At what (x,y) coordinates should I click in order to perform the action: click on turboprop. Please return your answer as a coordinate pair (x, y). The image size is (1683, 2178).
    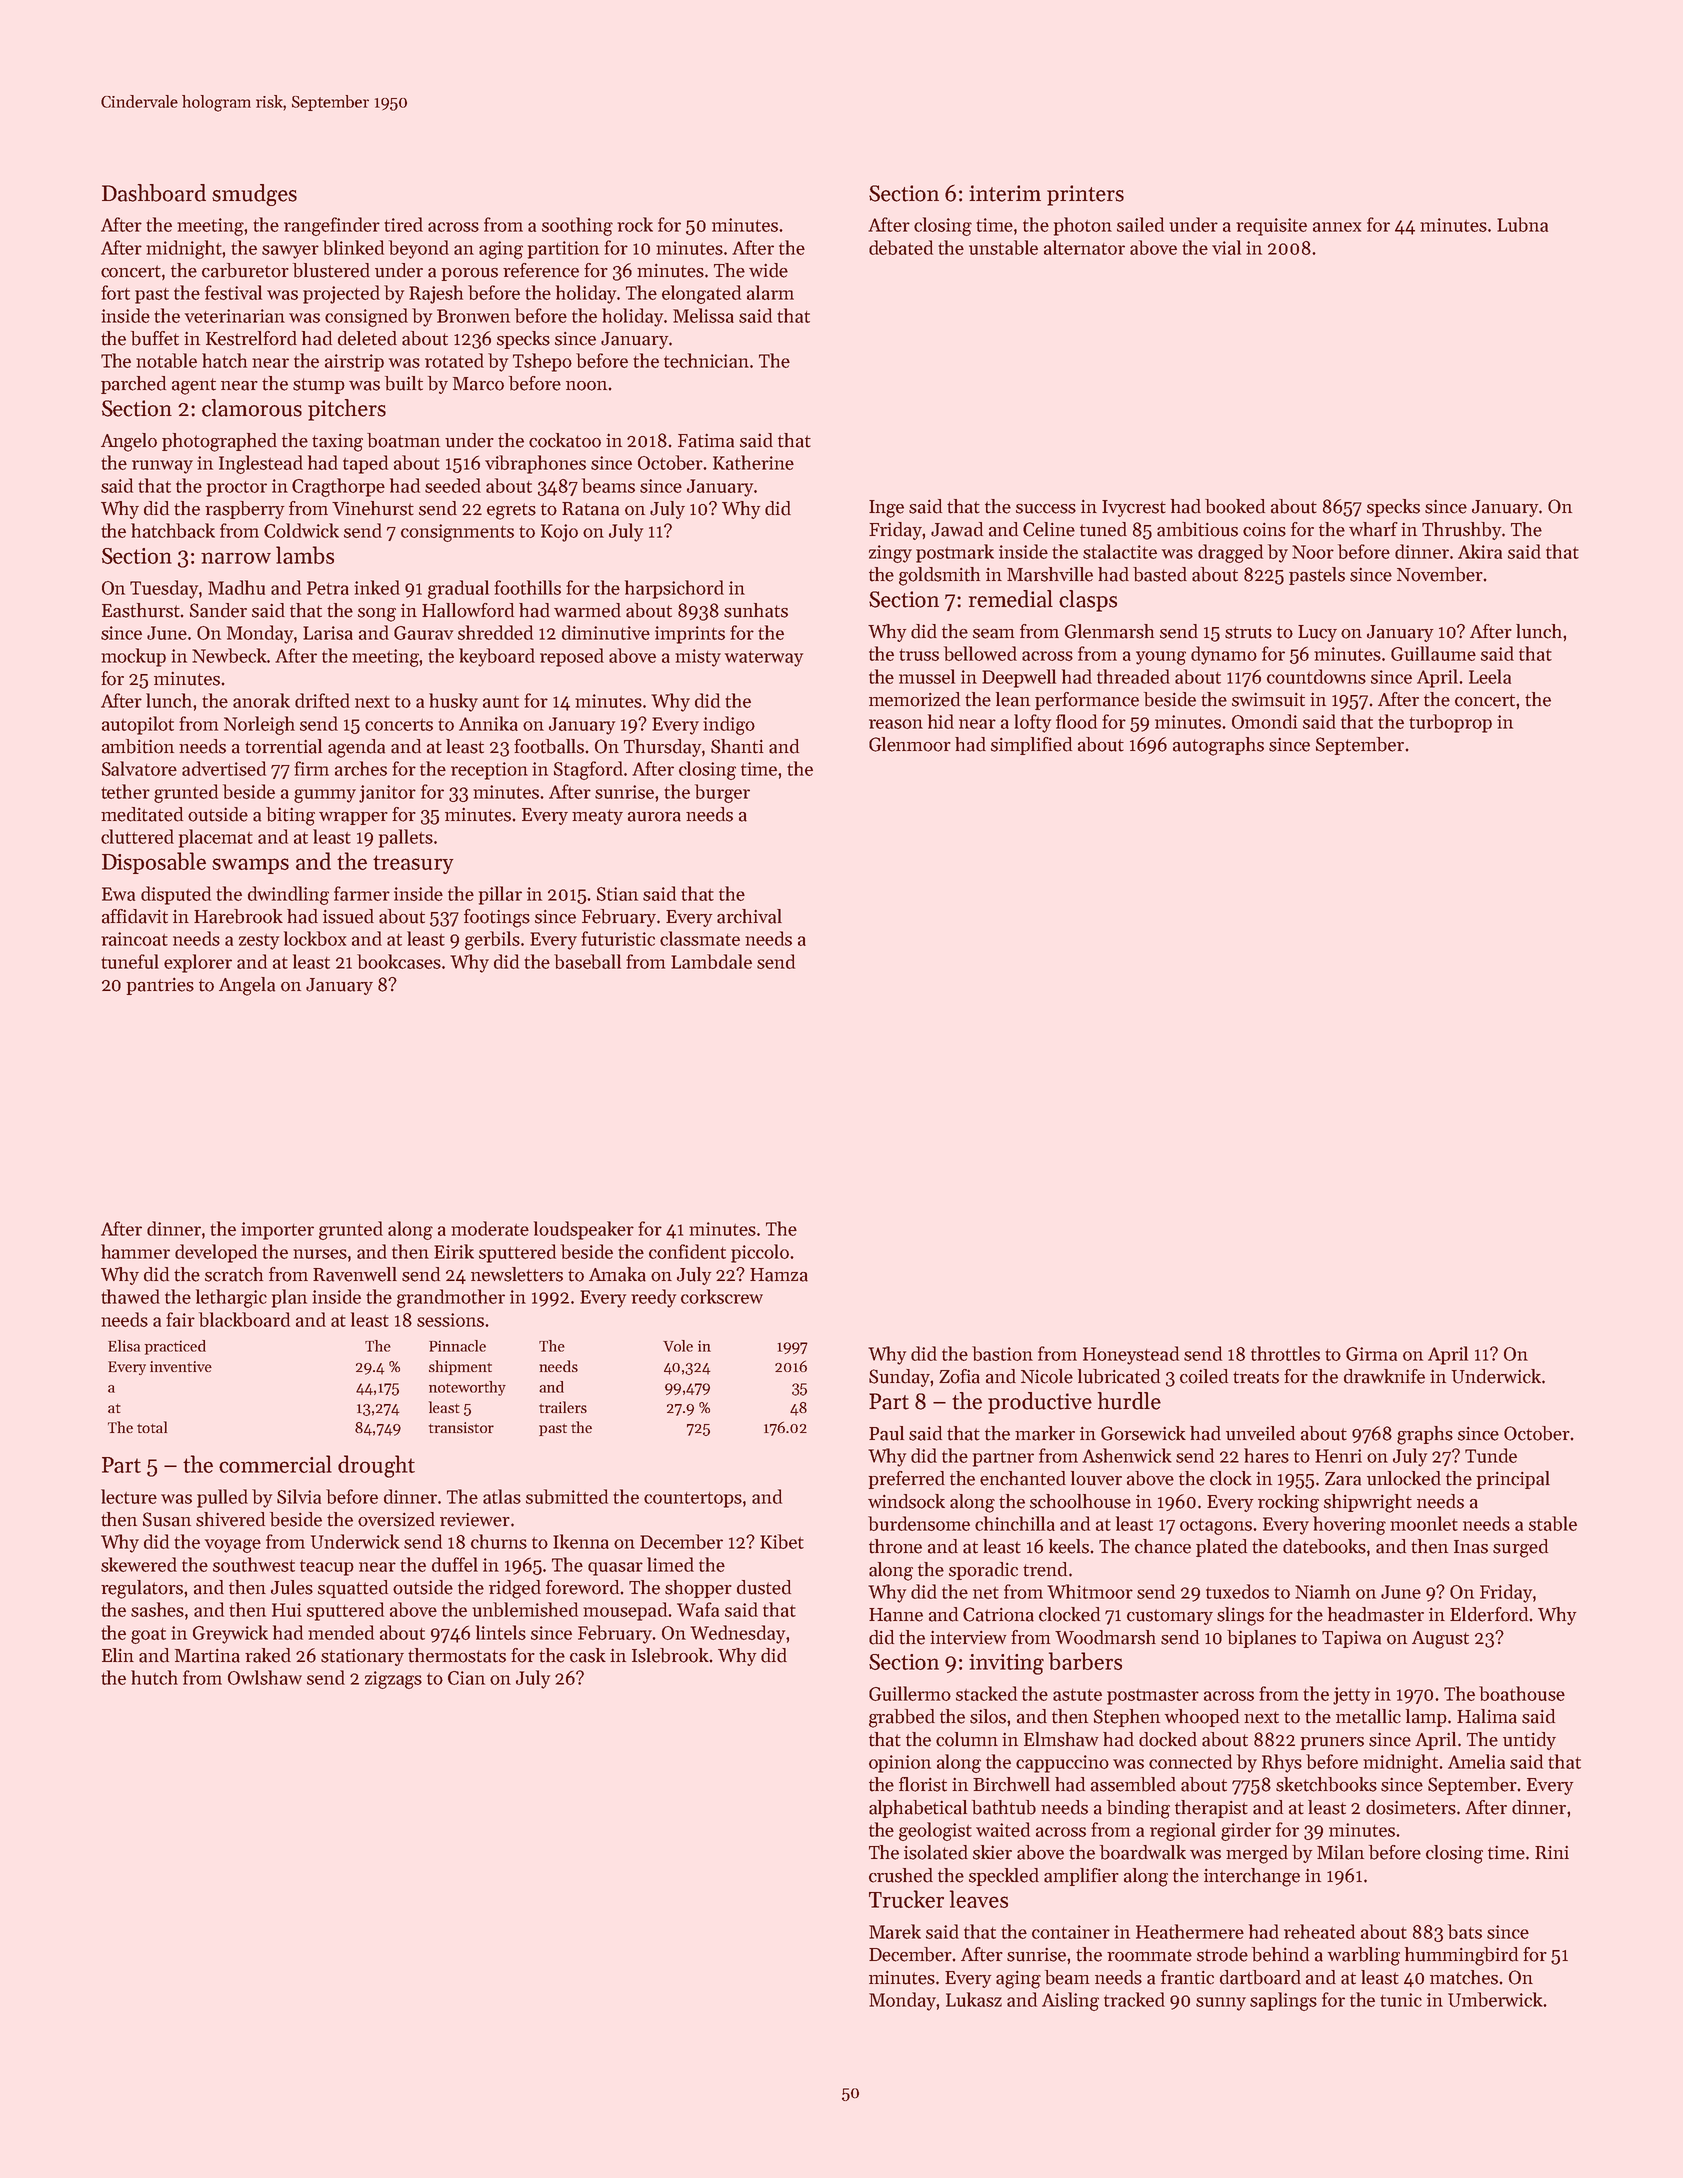
    Looking at the image, I should click on (1450, 723).
